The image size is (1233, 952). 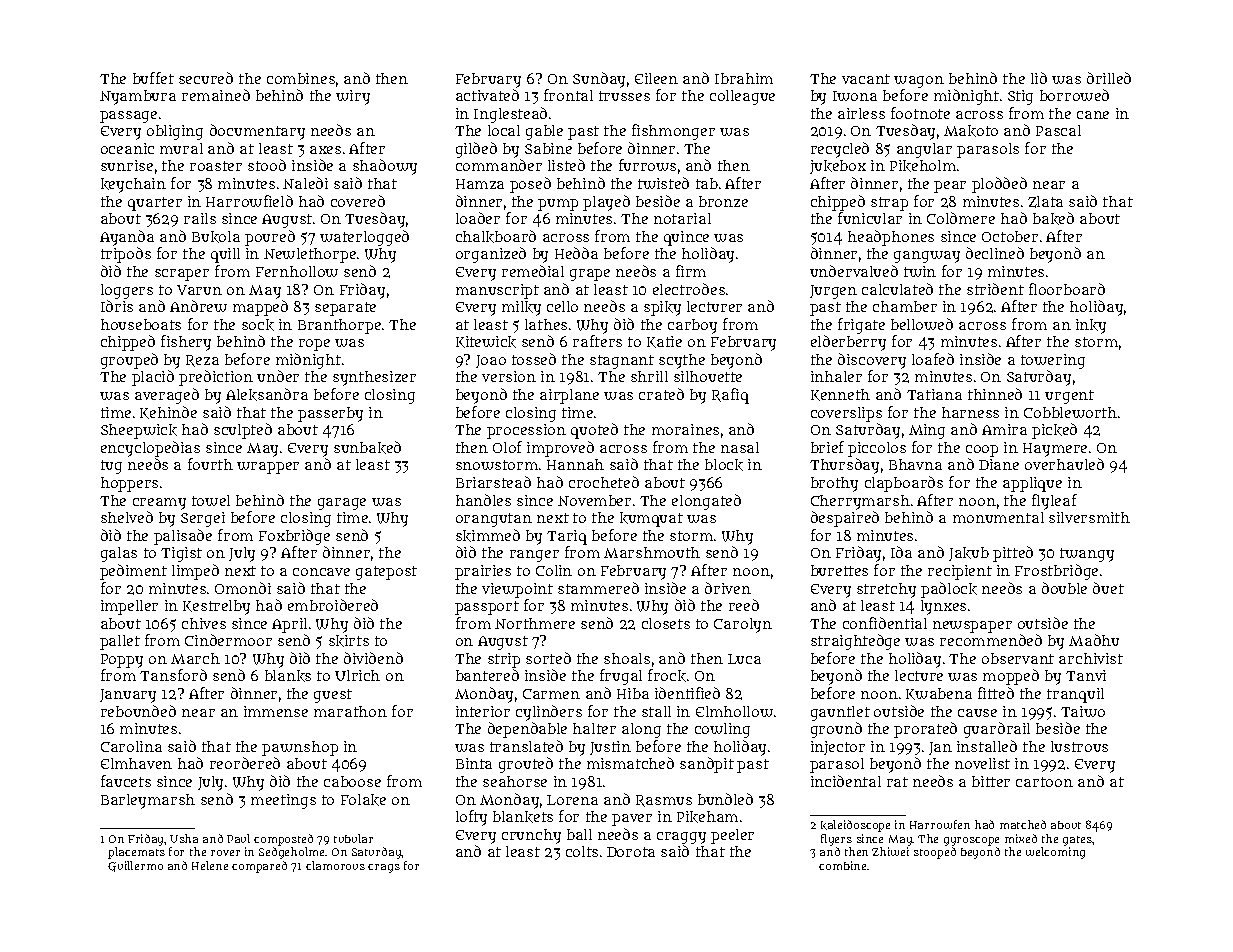 I want to click on passerby, so click(x=330, y=414).
